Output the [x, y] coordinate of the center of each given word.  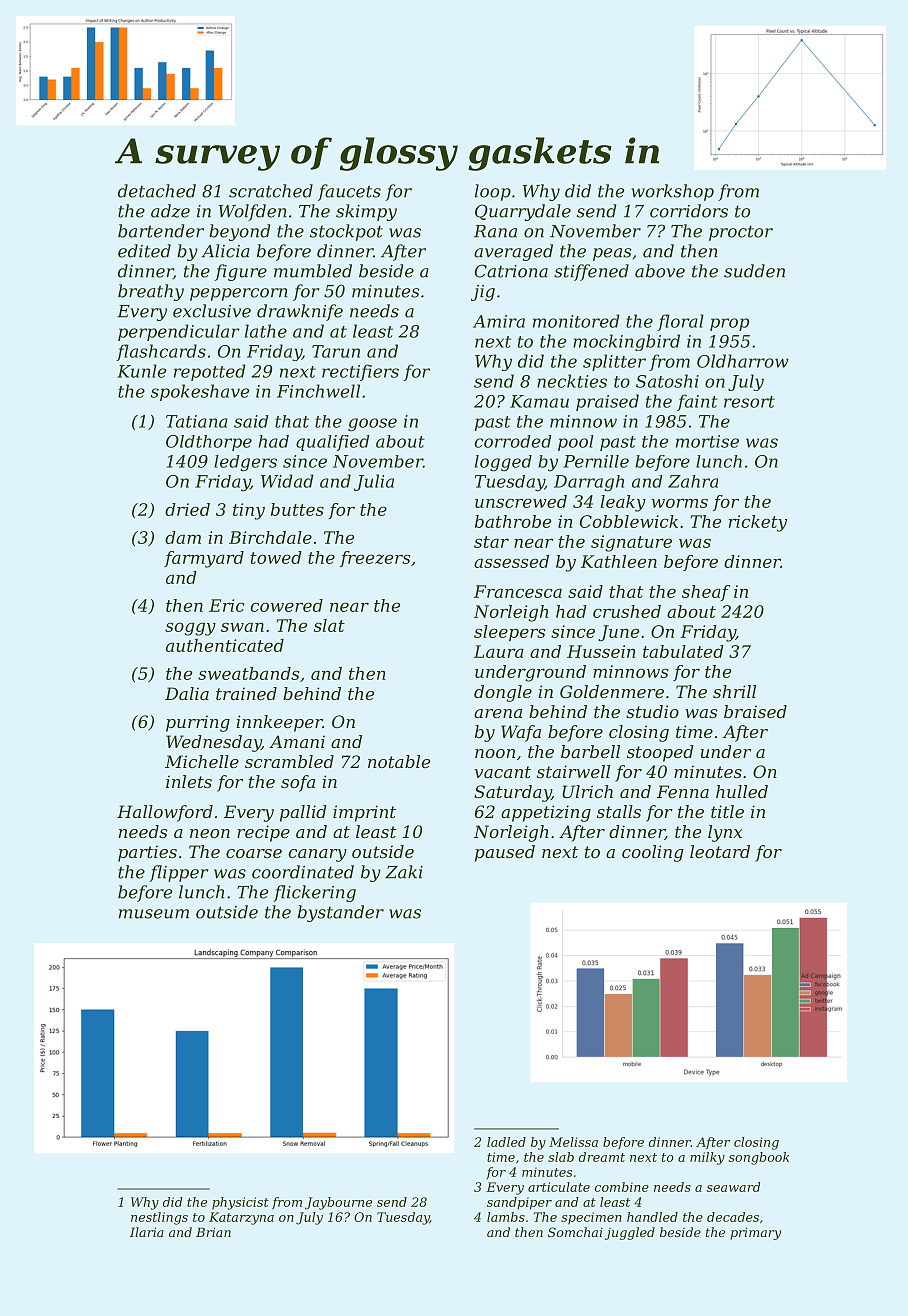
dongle [503, 693]
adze [170, 211]
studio [652, 711]
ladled [506, 1142]
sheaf [706, 593]
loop [493, 192]
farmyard [204, 559]
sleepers [509, 633]
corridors [689, 211]
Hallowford [165, 813]
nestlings [159, 1218]
